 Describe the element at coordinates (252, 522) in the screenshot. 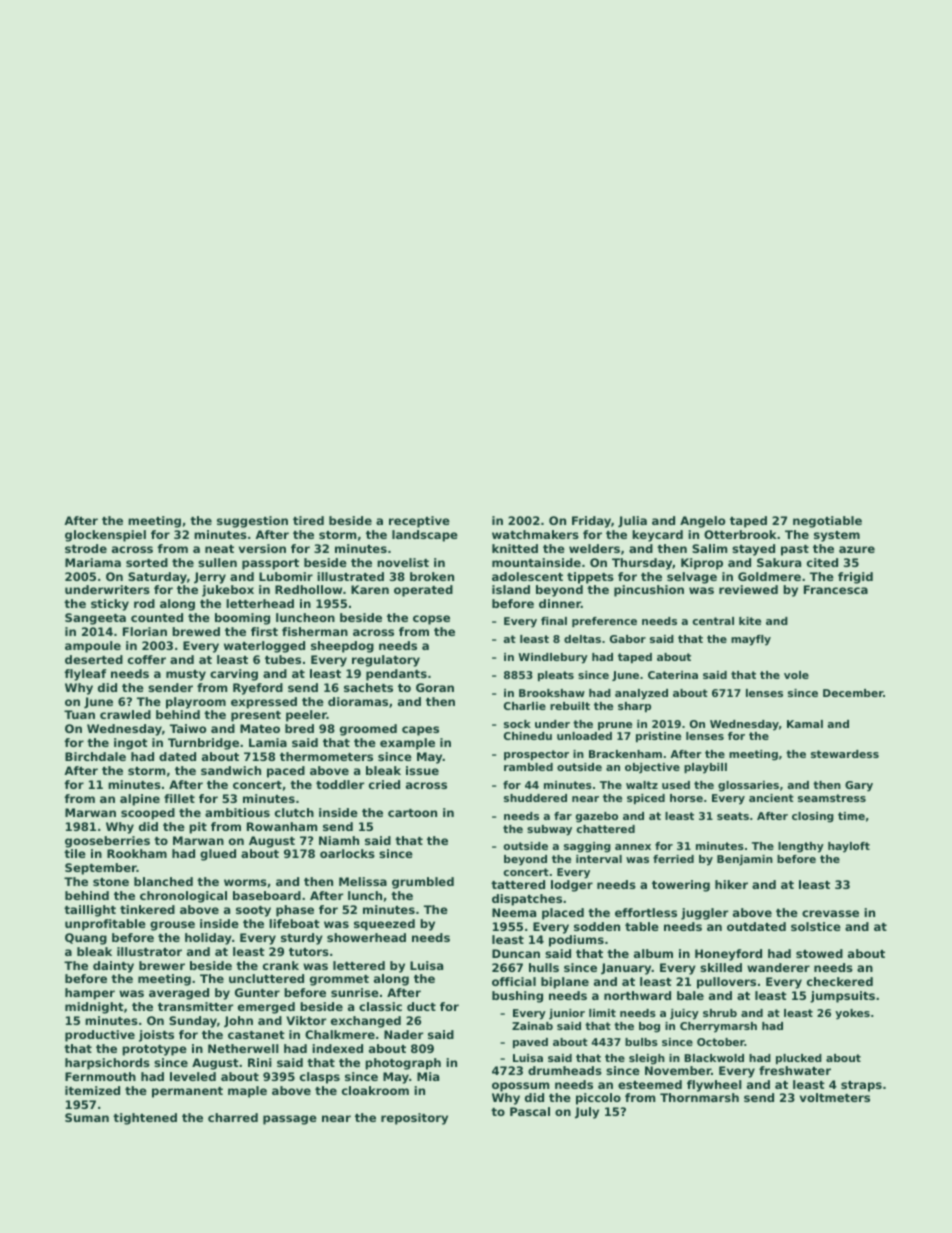

I see `suggestion` at that location.
